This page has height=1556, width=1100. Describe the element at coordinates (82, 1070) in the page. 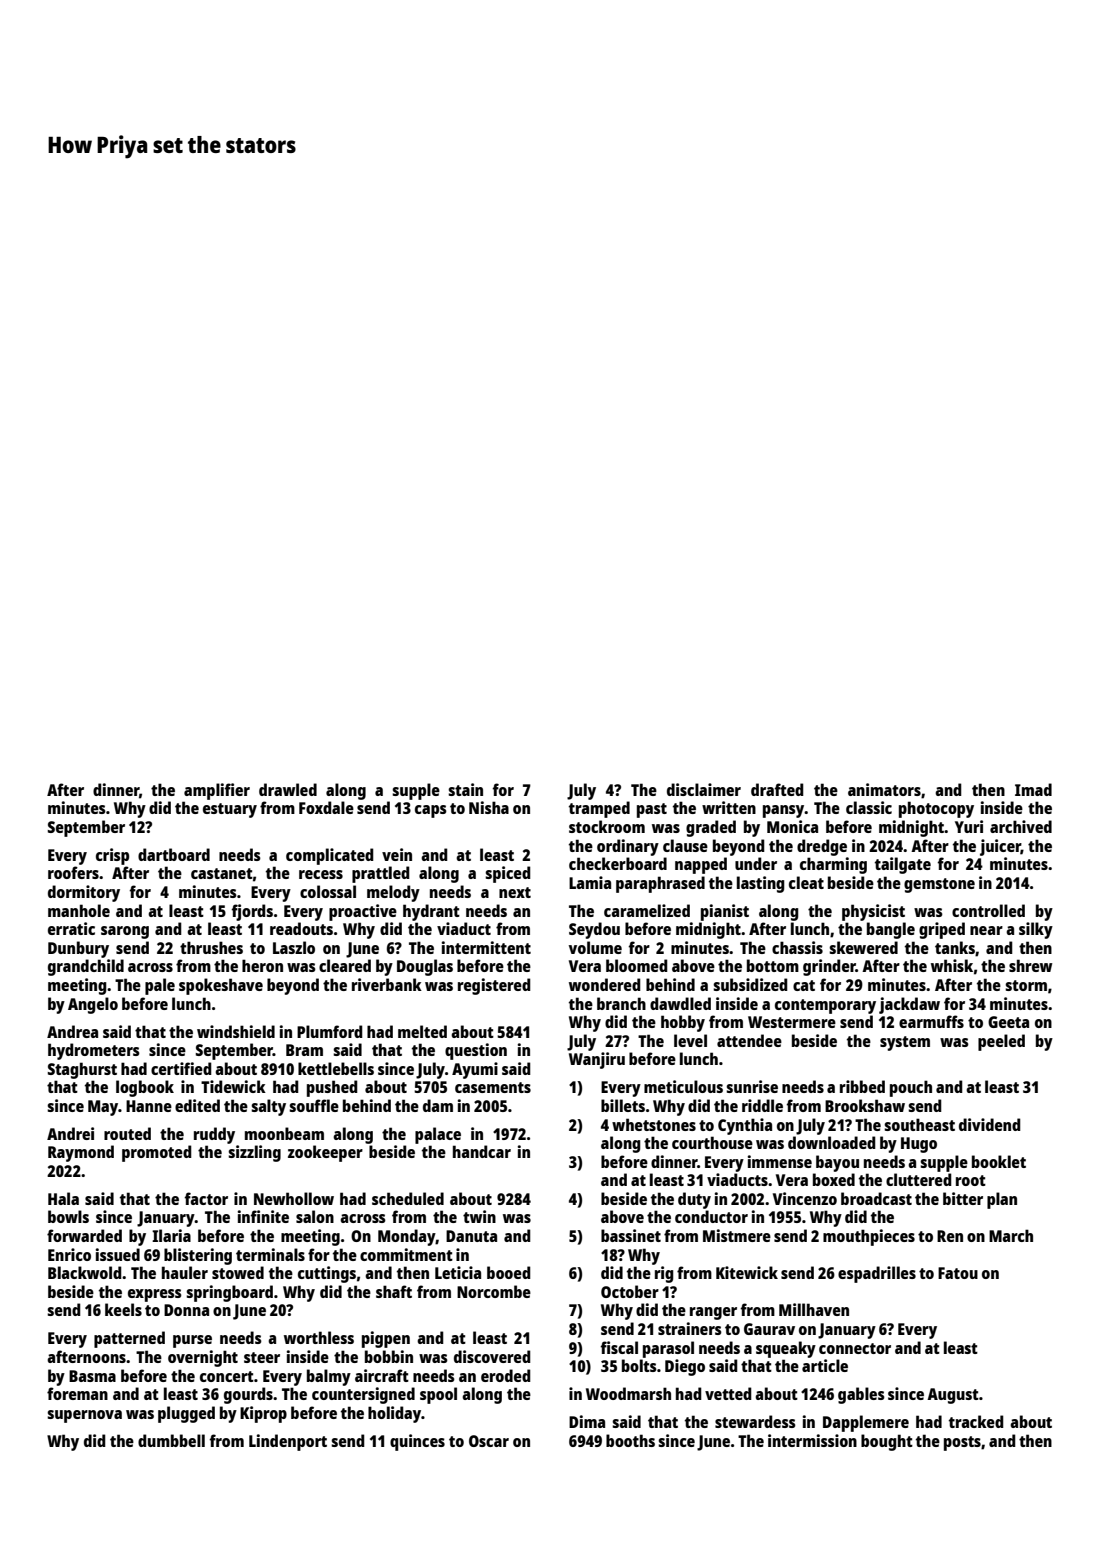

I see `Staghurst` at that location.
